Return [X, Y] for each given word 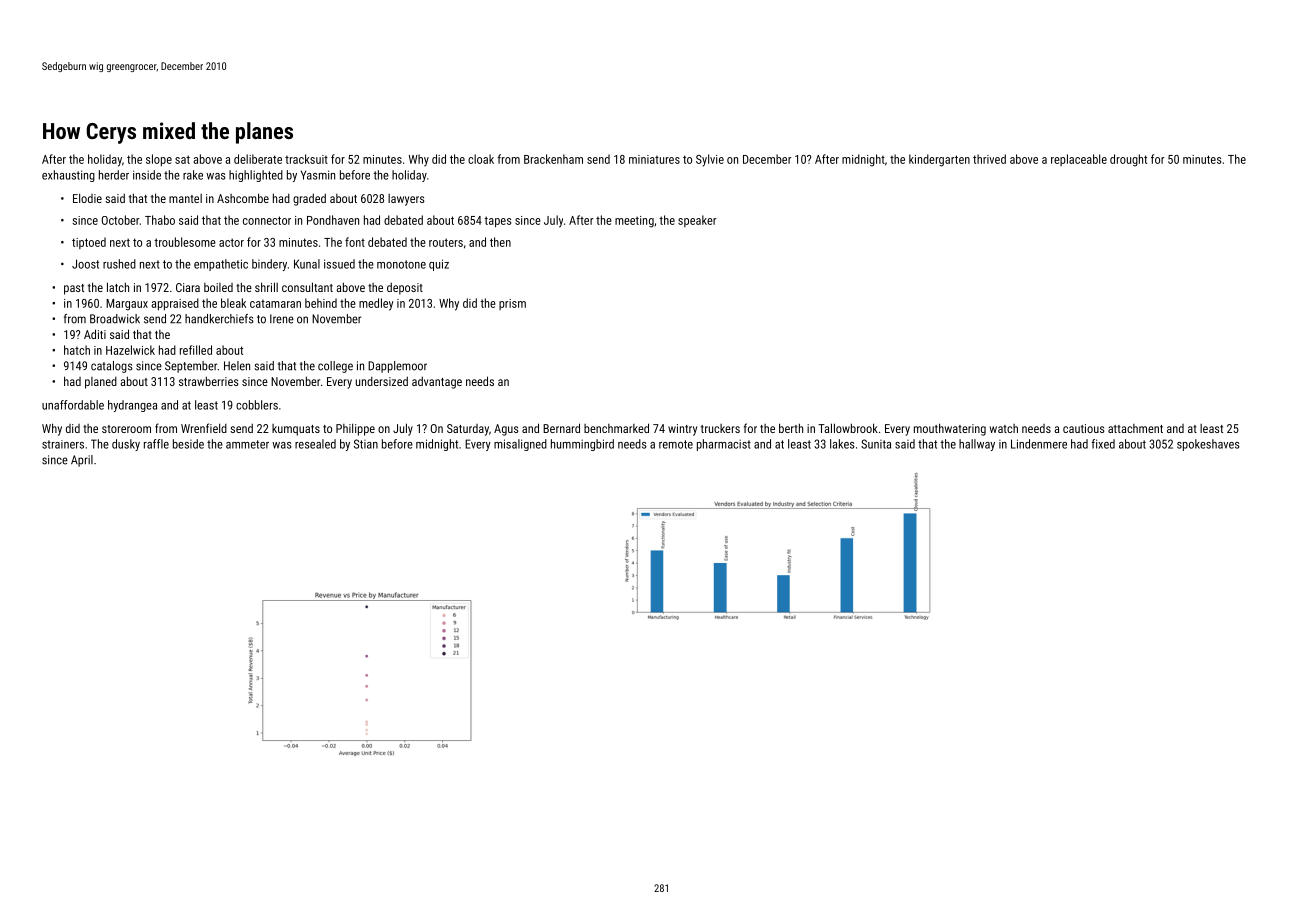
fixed [1103, 444]
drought [1128, 160]
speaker [697, 221]
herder [114, 175]
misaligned [520, 445]
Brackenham [553, 159]
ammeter [247, 444]
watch [1004, 428]
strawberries [209, 381]
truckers [720, 428]
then [500, 242]
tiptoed [89, 243]
